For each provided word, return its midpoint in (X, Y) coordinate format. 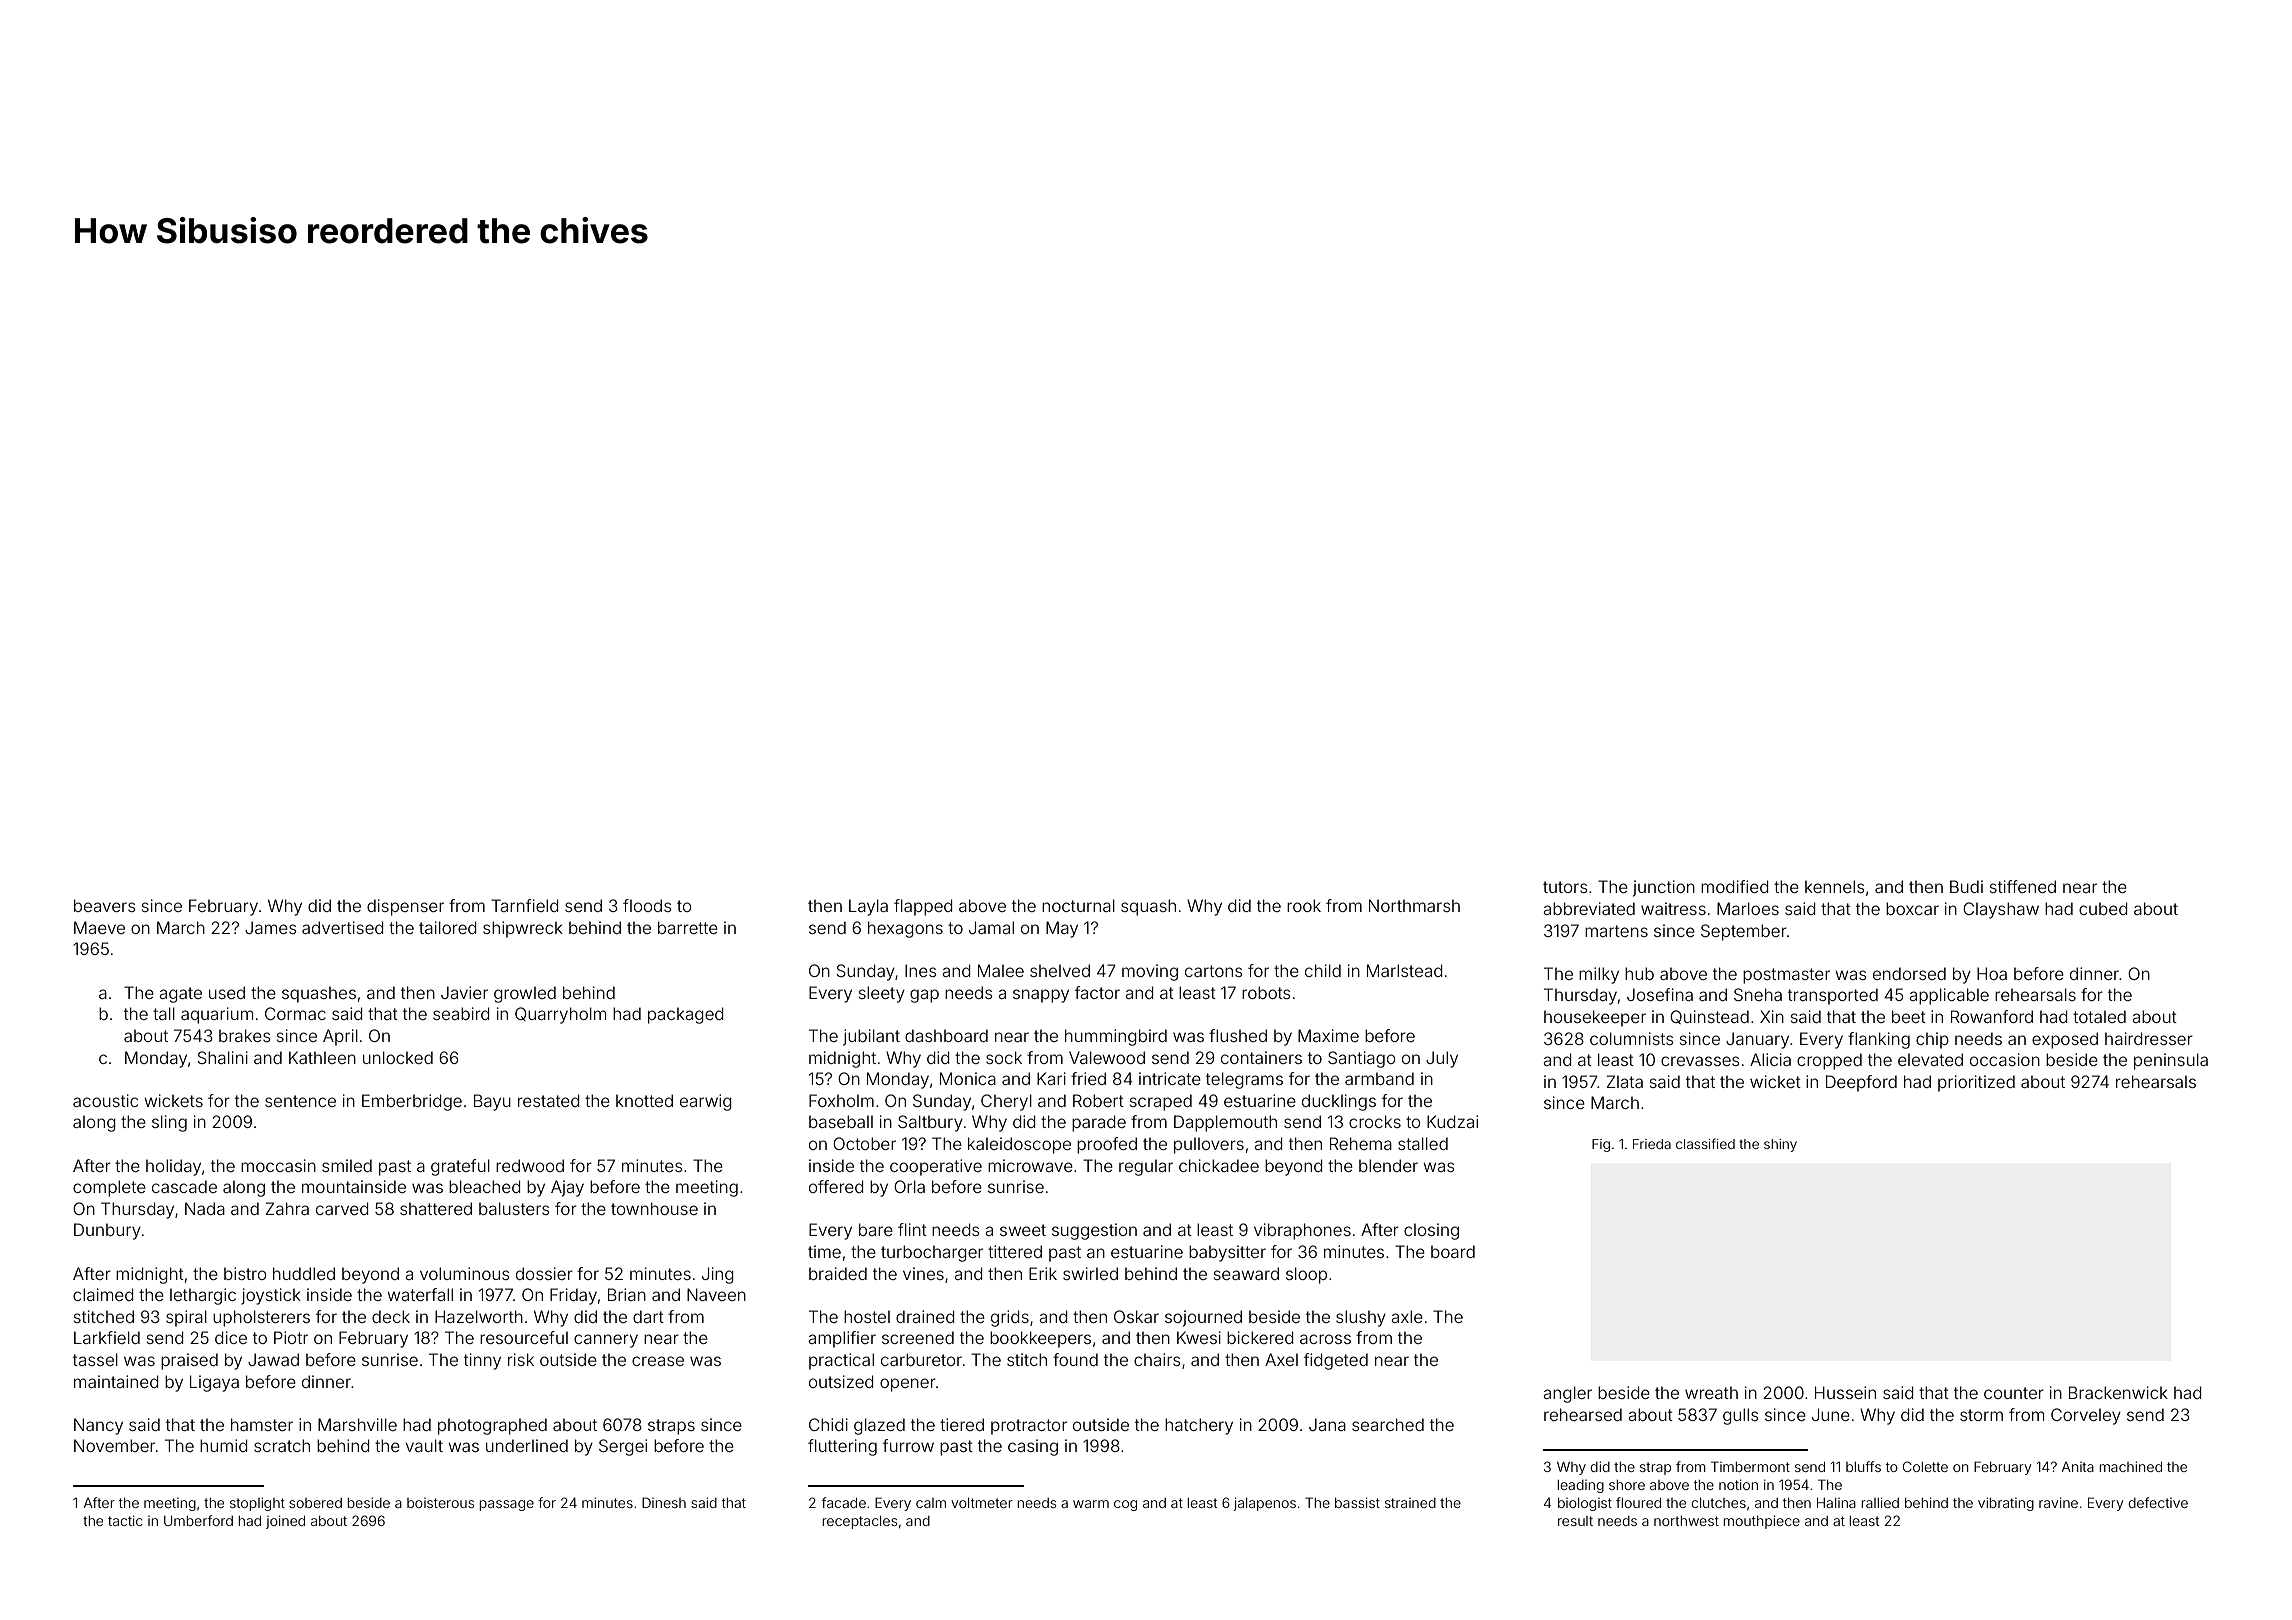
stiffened (2023, 886)
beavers (105, 905)
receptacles (860, 1522)
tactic (125, 1520)
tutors (1565, 887)
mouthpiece (1762, 1522)
